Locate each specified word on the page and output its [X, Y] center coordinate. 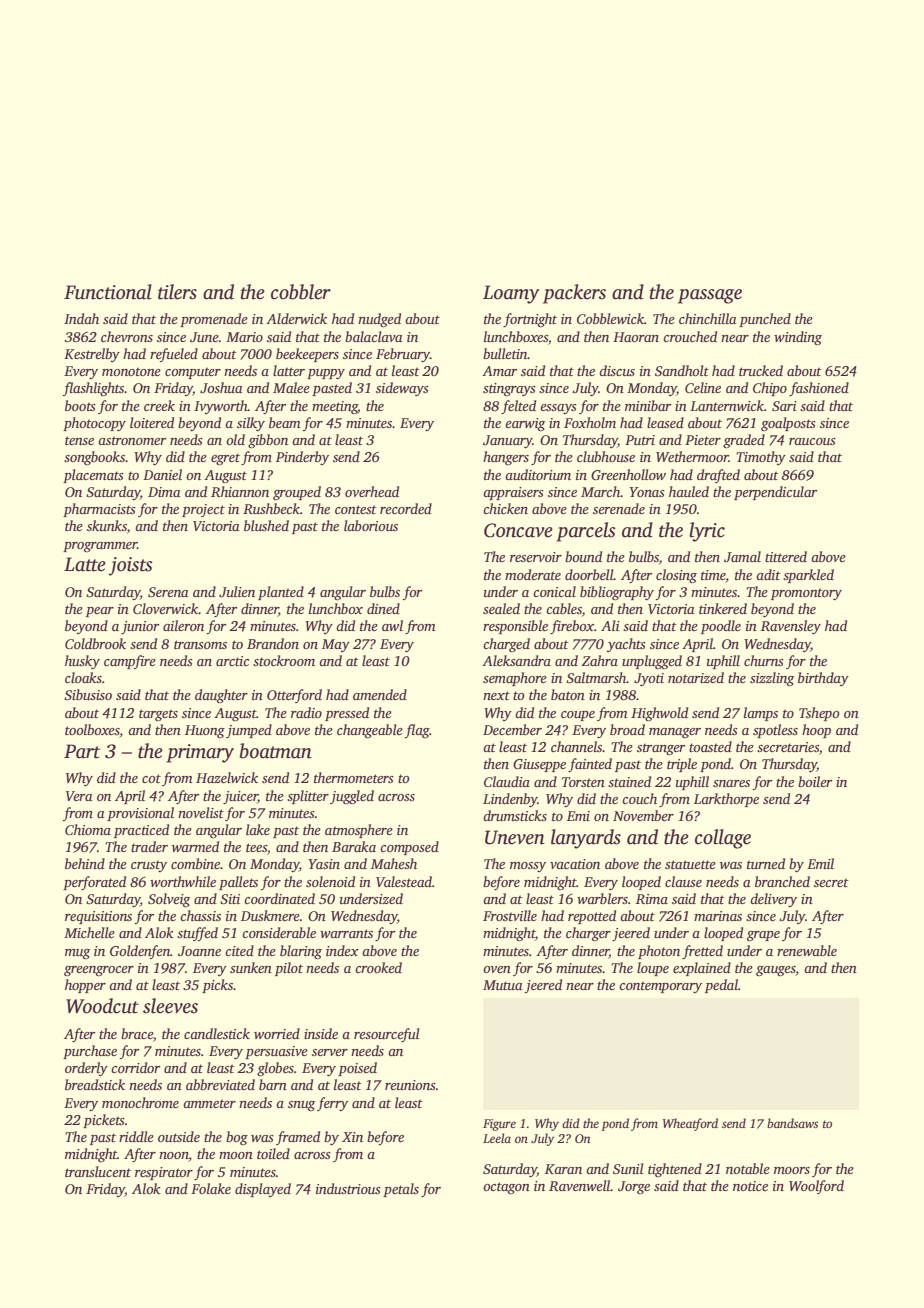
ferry [332, 1104]
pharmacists [99, 510]
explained [702, 969]
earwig [525, 424]
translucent [98, 1171]
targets [158, 715]
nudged [379, 320]
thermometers [354, 777]
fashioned [819, 389]
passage [710, 296]
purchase [90, 1052]
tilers [177, 292]
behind [85, 863]
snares [731, 783]
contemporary [660, 987]
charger [588, 934]
